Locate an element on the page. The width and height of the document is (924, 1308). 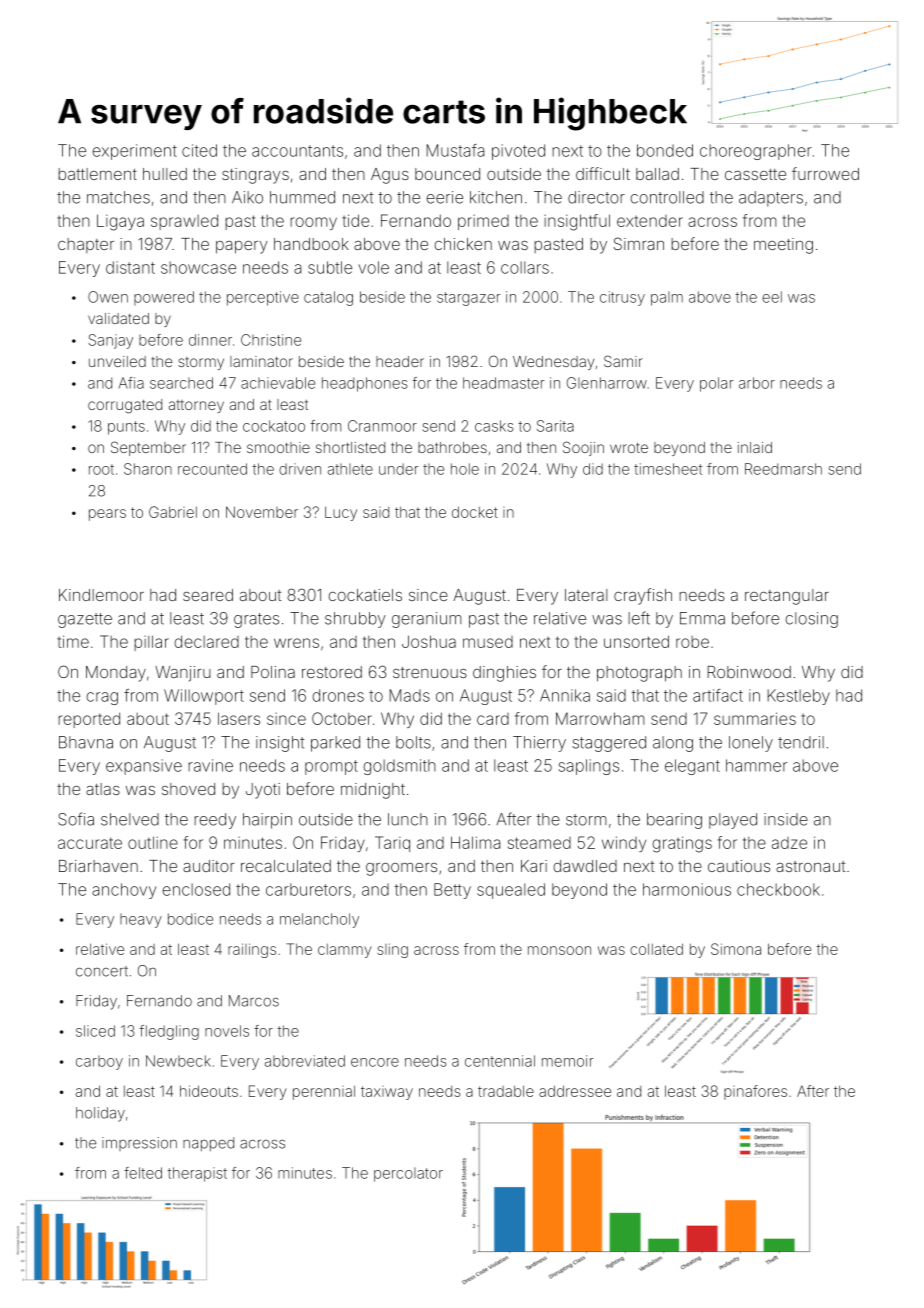
pinafores is located at coordinates (755, 1092).
